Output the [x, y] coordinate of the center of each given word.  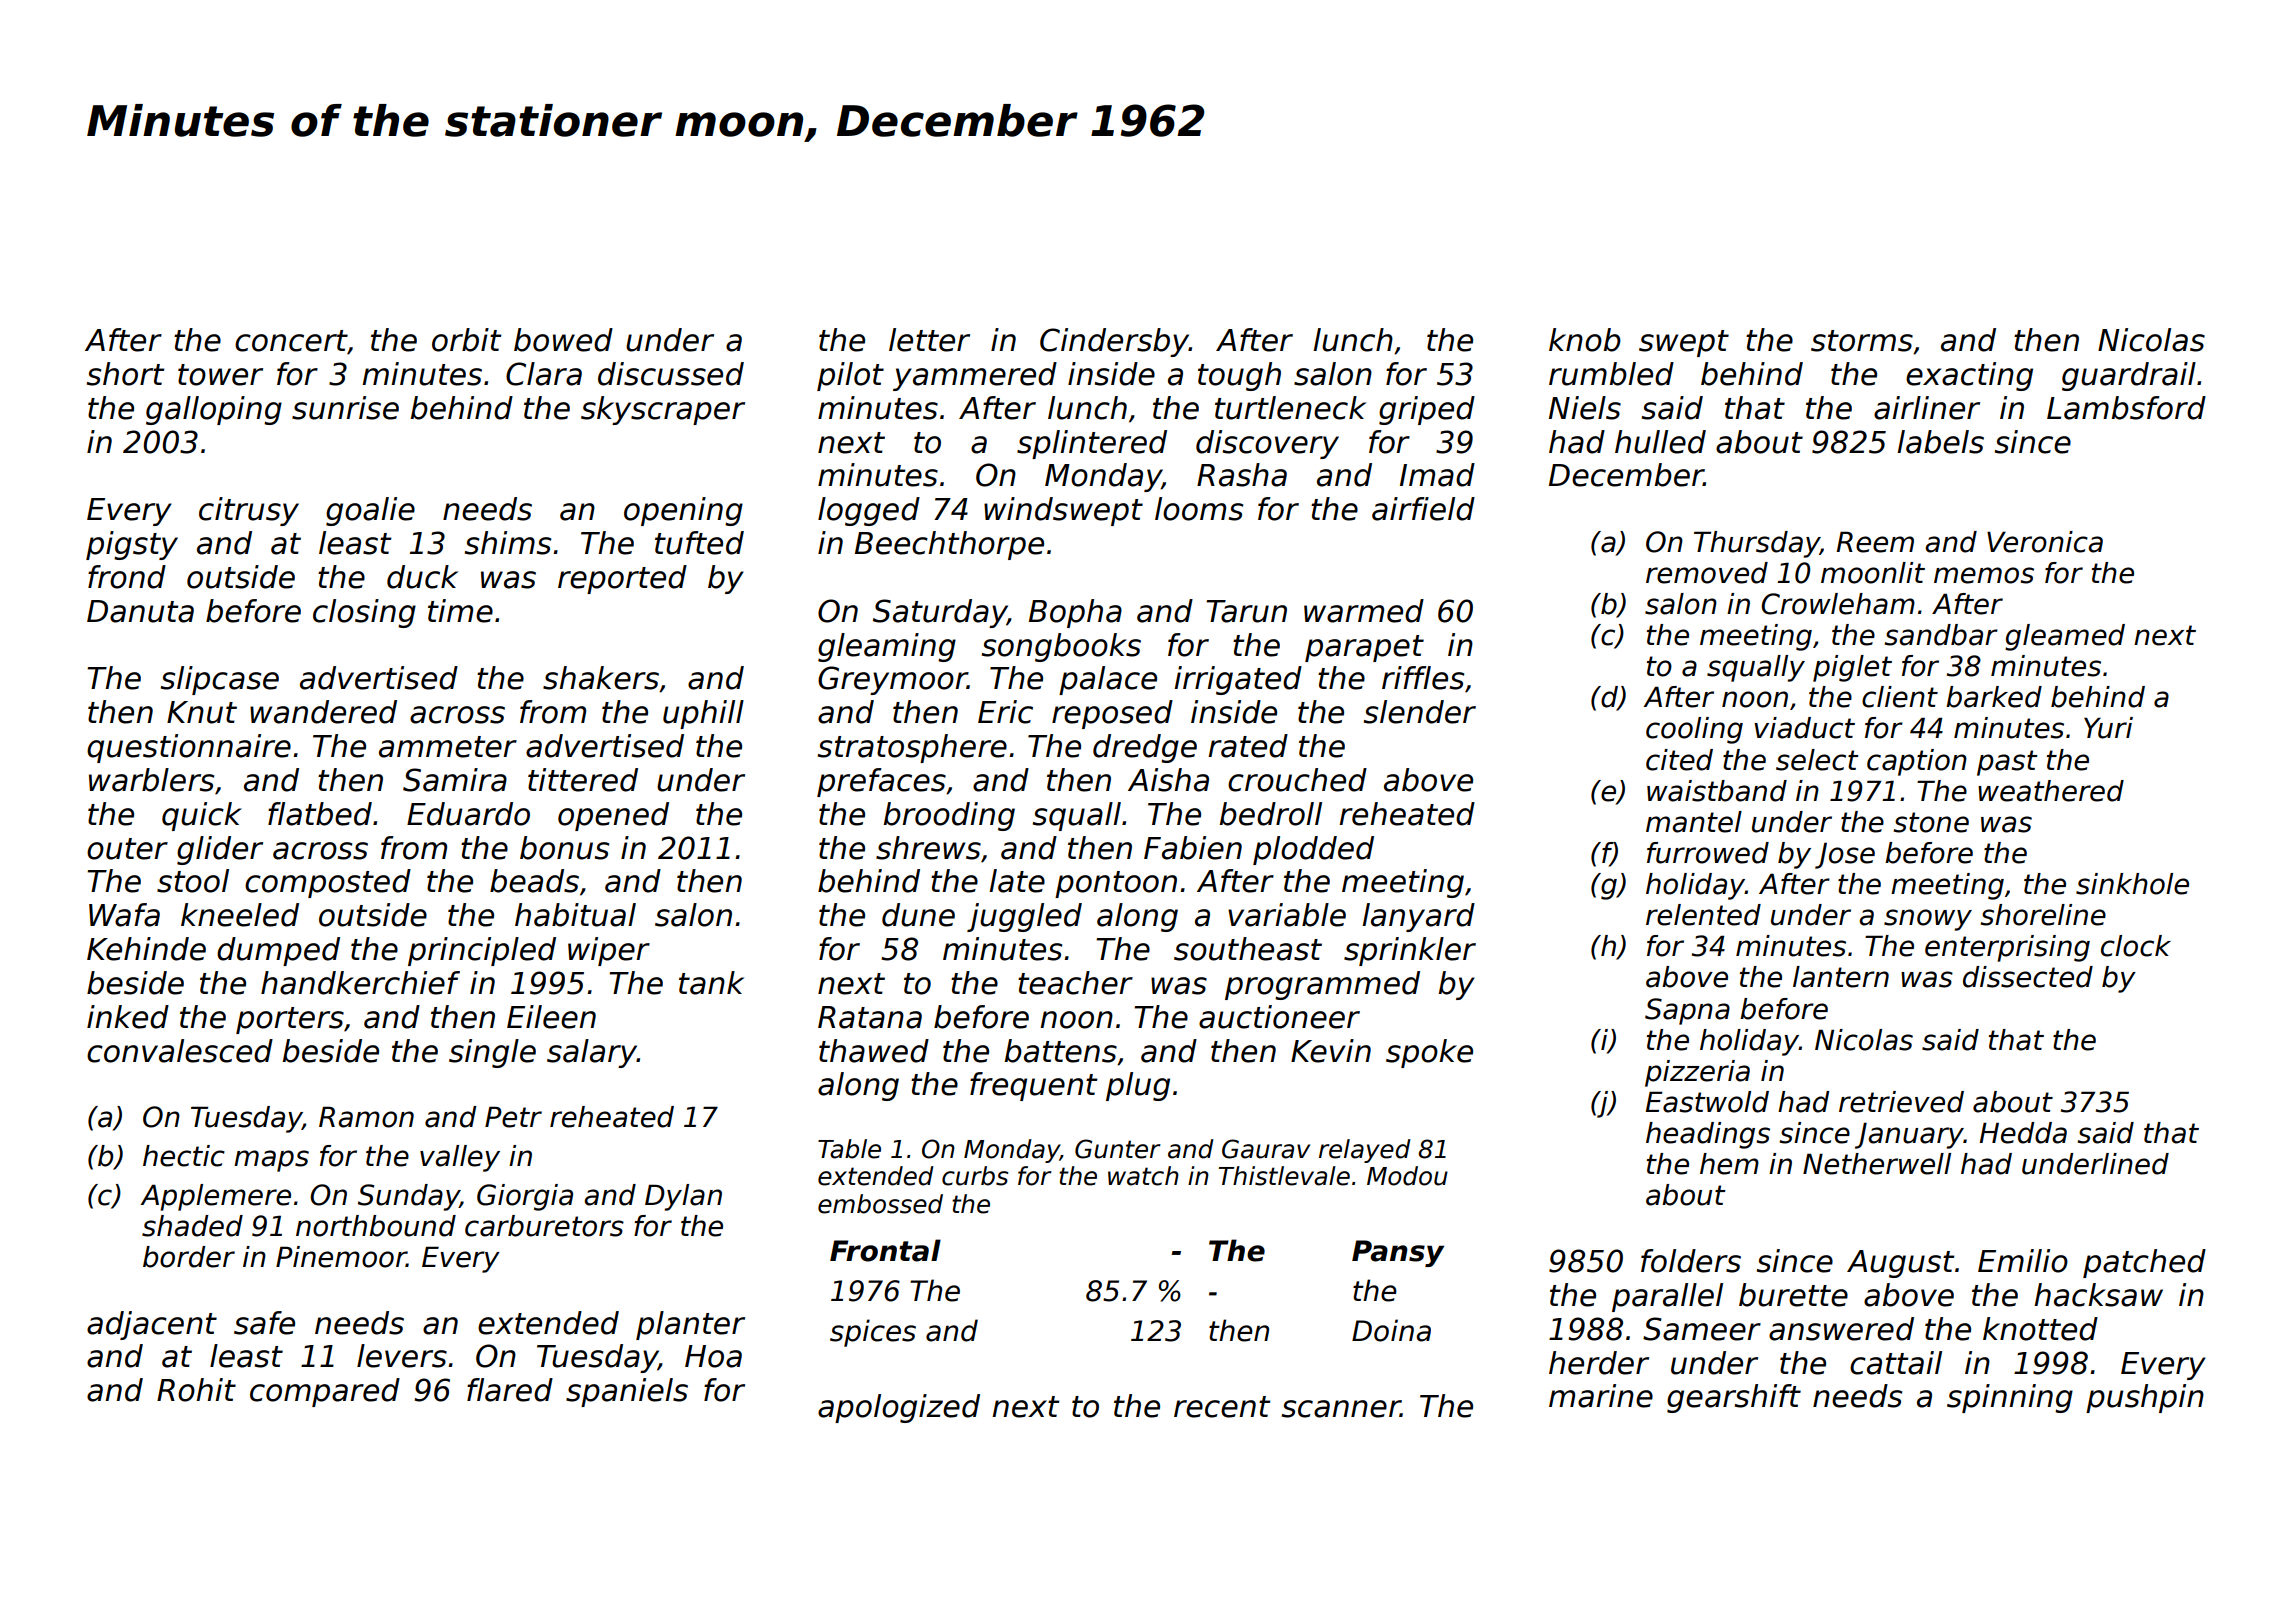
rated [1248, 746]
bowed [563, 340]
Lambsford [2126, 408]
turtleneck [1290, 408]
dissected [2028, 977]
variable [1287, 915]
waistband [1717, 791]
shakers [601, 678]
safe [264, 1323]
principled [482, 951]
